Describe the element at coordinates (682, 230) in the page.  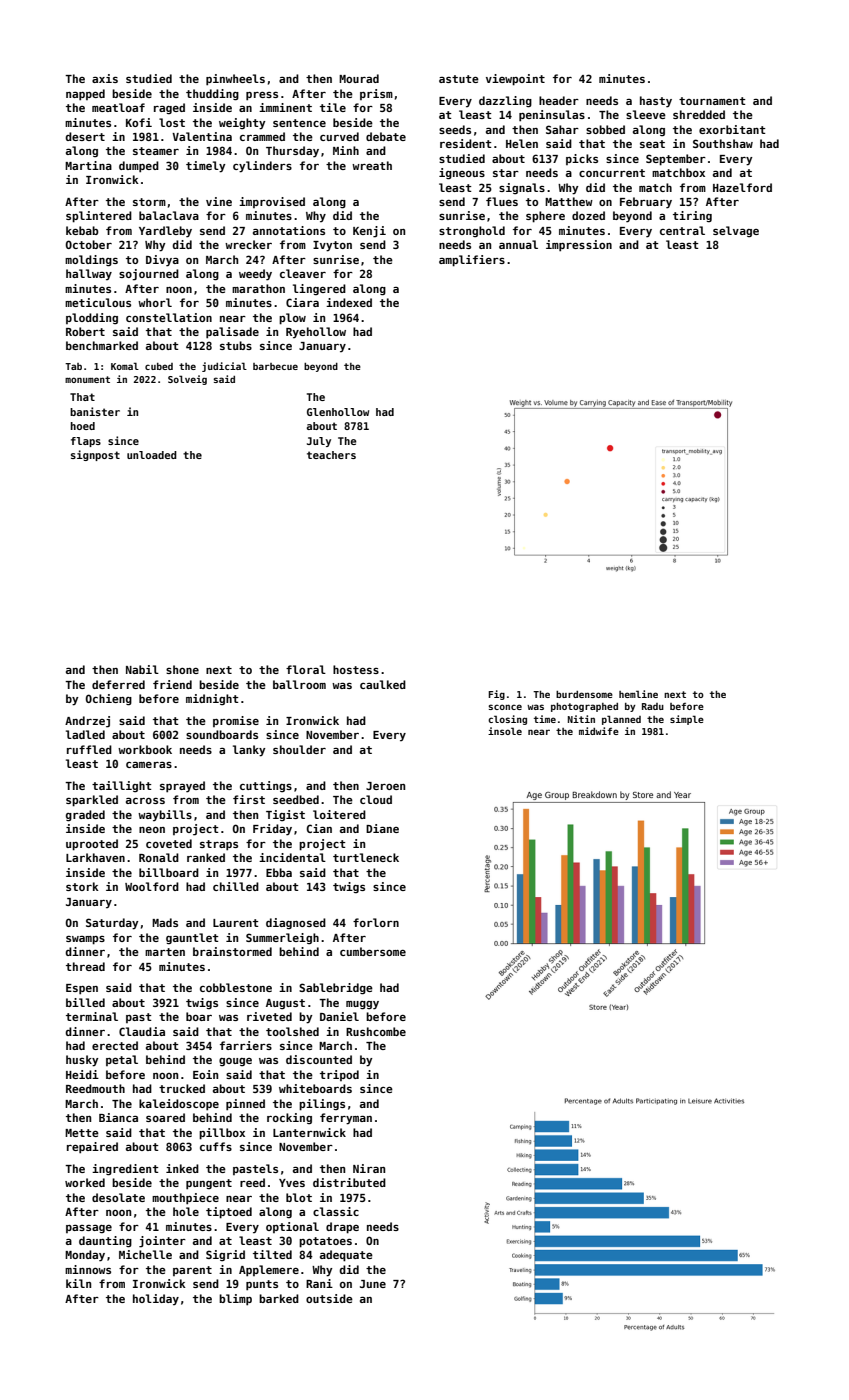
I see `central` at that location.
